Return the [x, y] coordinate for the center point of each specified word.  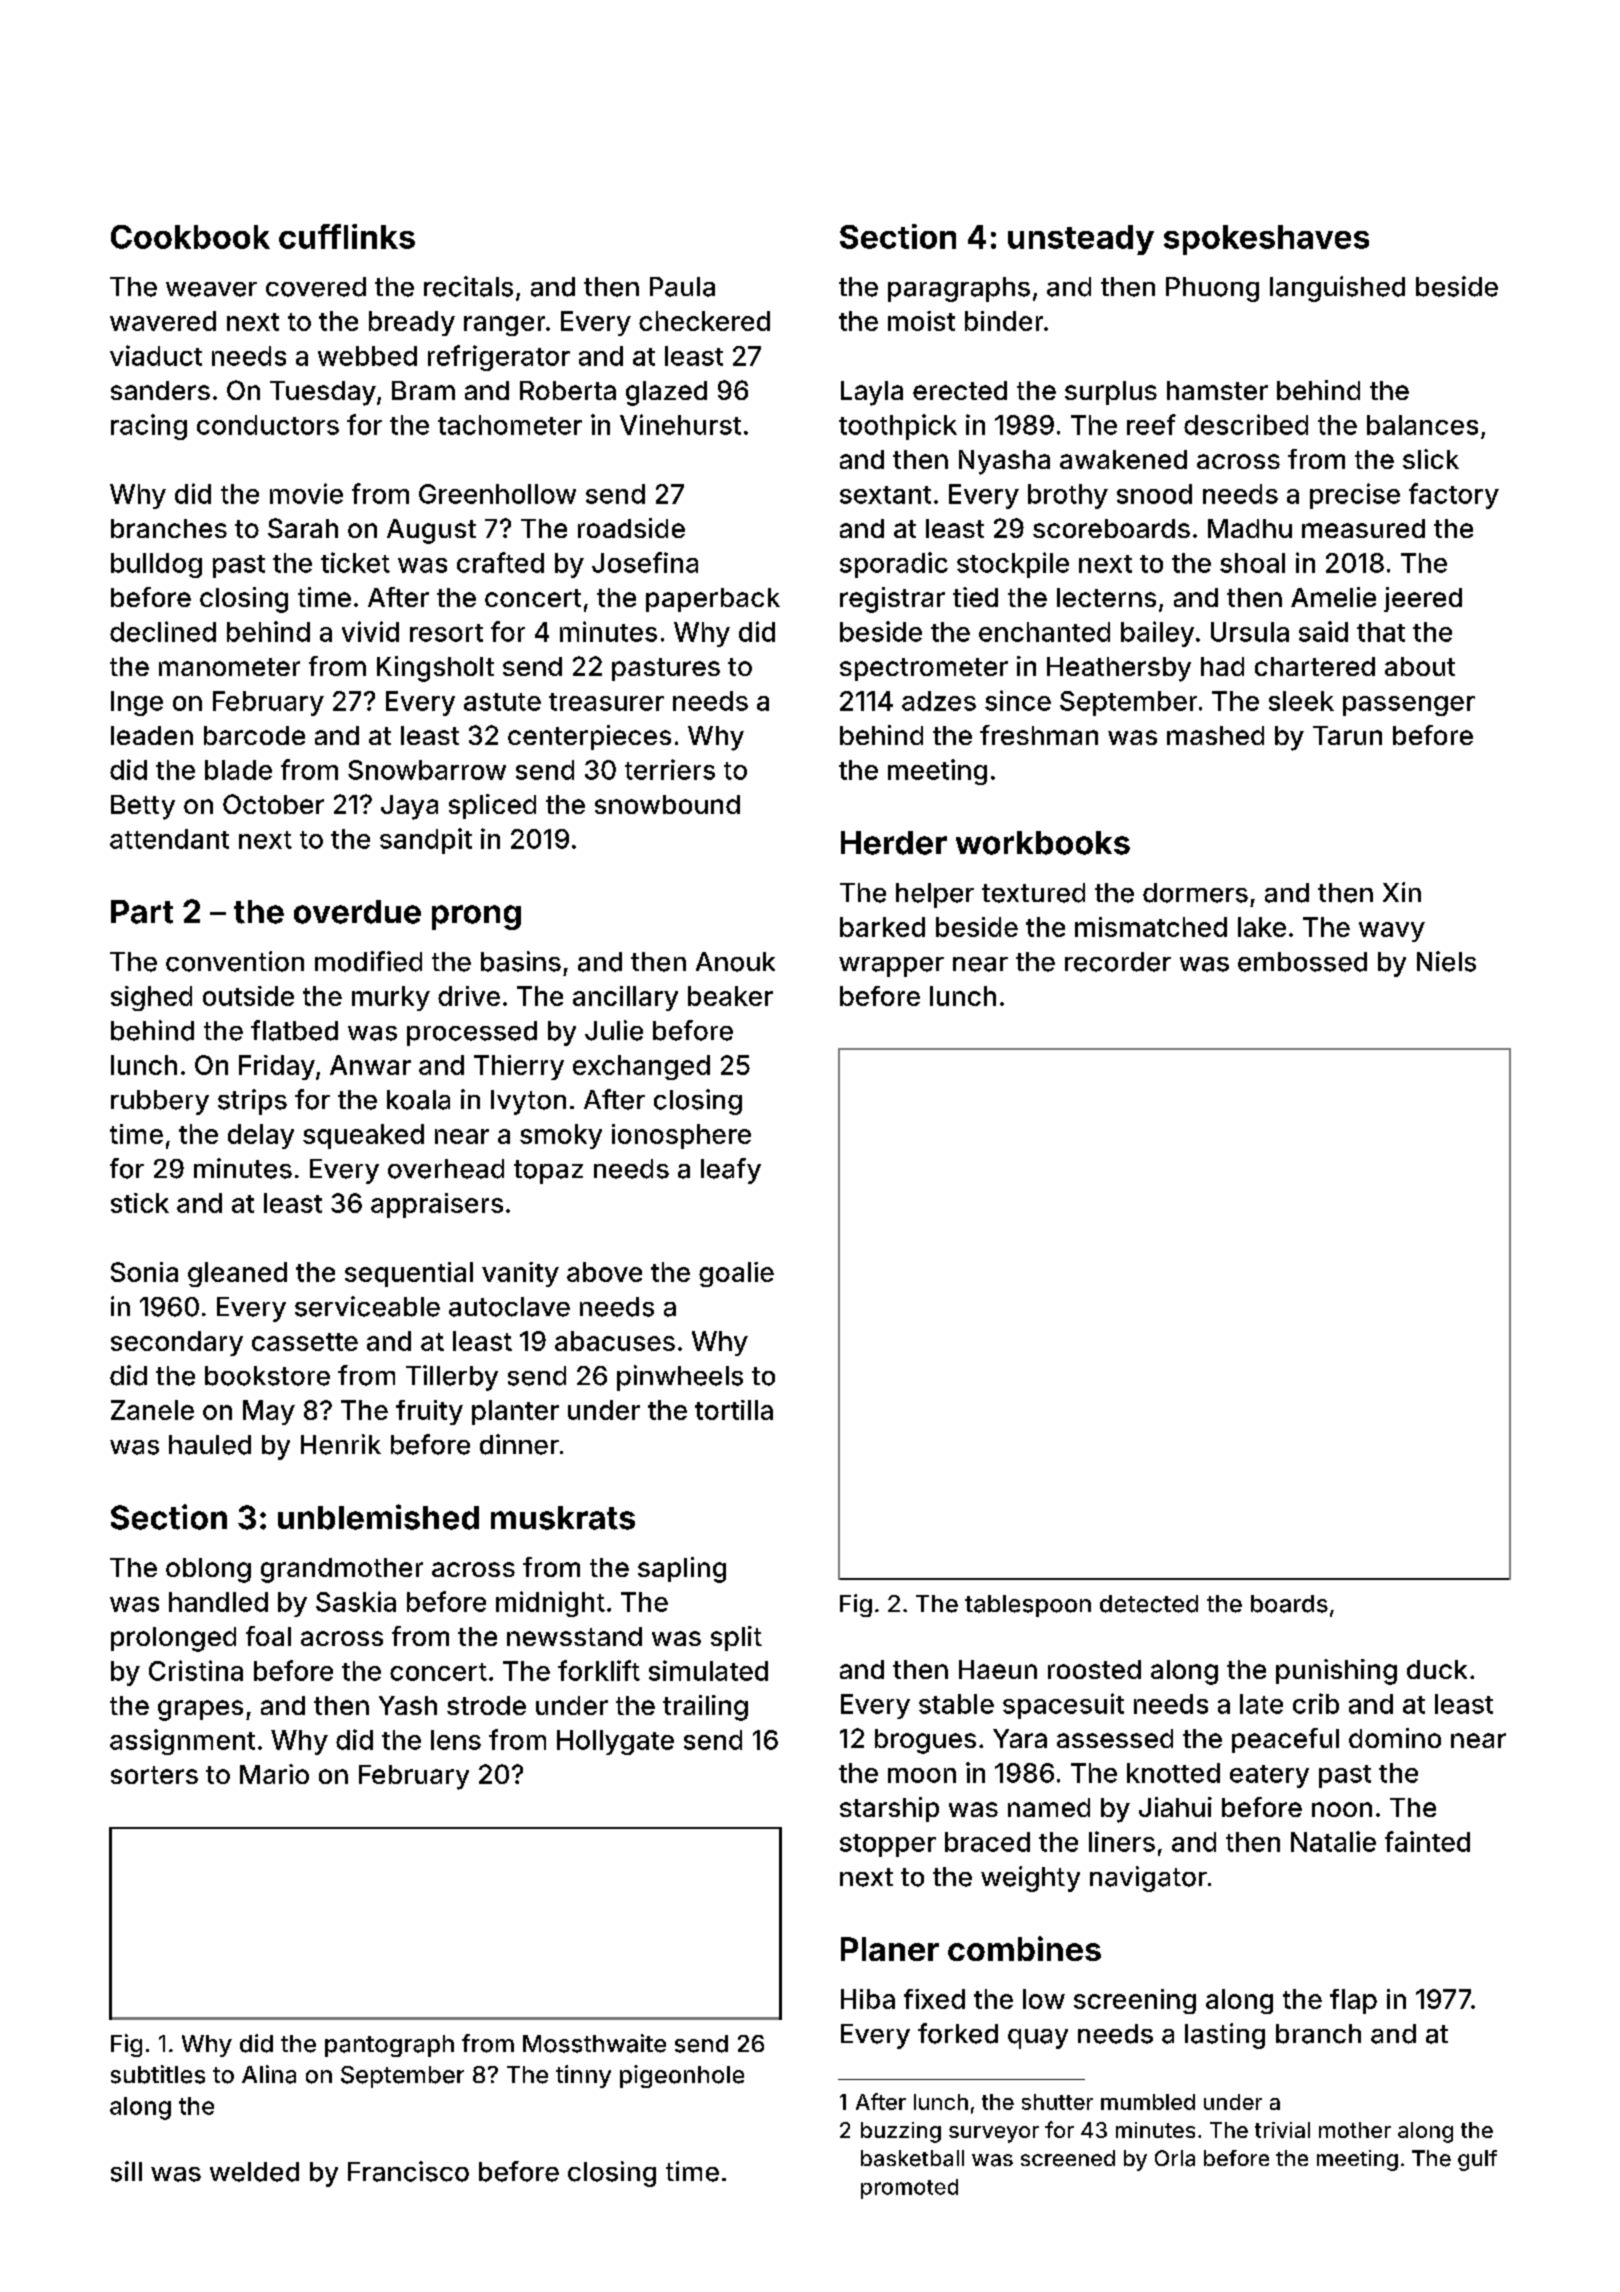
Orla [1175, 2158]
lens [456, 1740]
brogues [925, 1741]
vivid [370, 631]
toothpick [898, 427]
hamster [1217, 390]
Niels [1446, 961]
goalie [736, 1274]
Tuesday [323, 393]
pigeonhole [682, 2076]
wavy [1392, 932]
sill [126, 2171]
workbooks [1043, 843]
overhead [446, 1169]
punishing [1336, 1672]
